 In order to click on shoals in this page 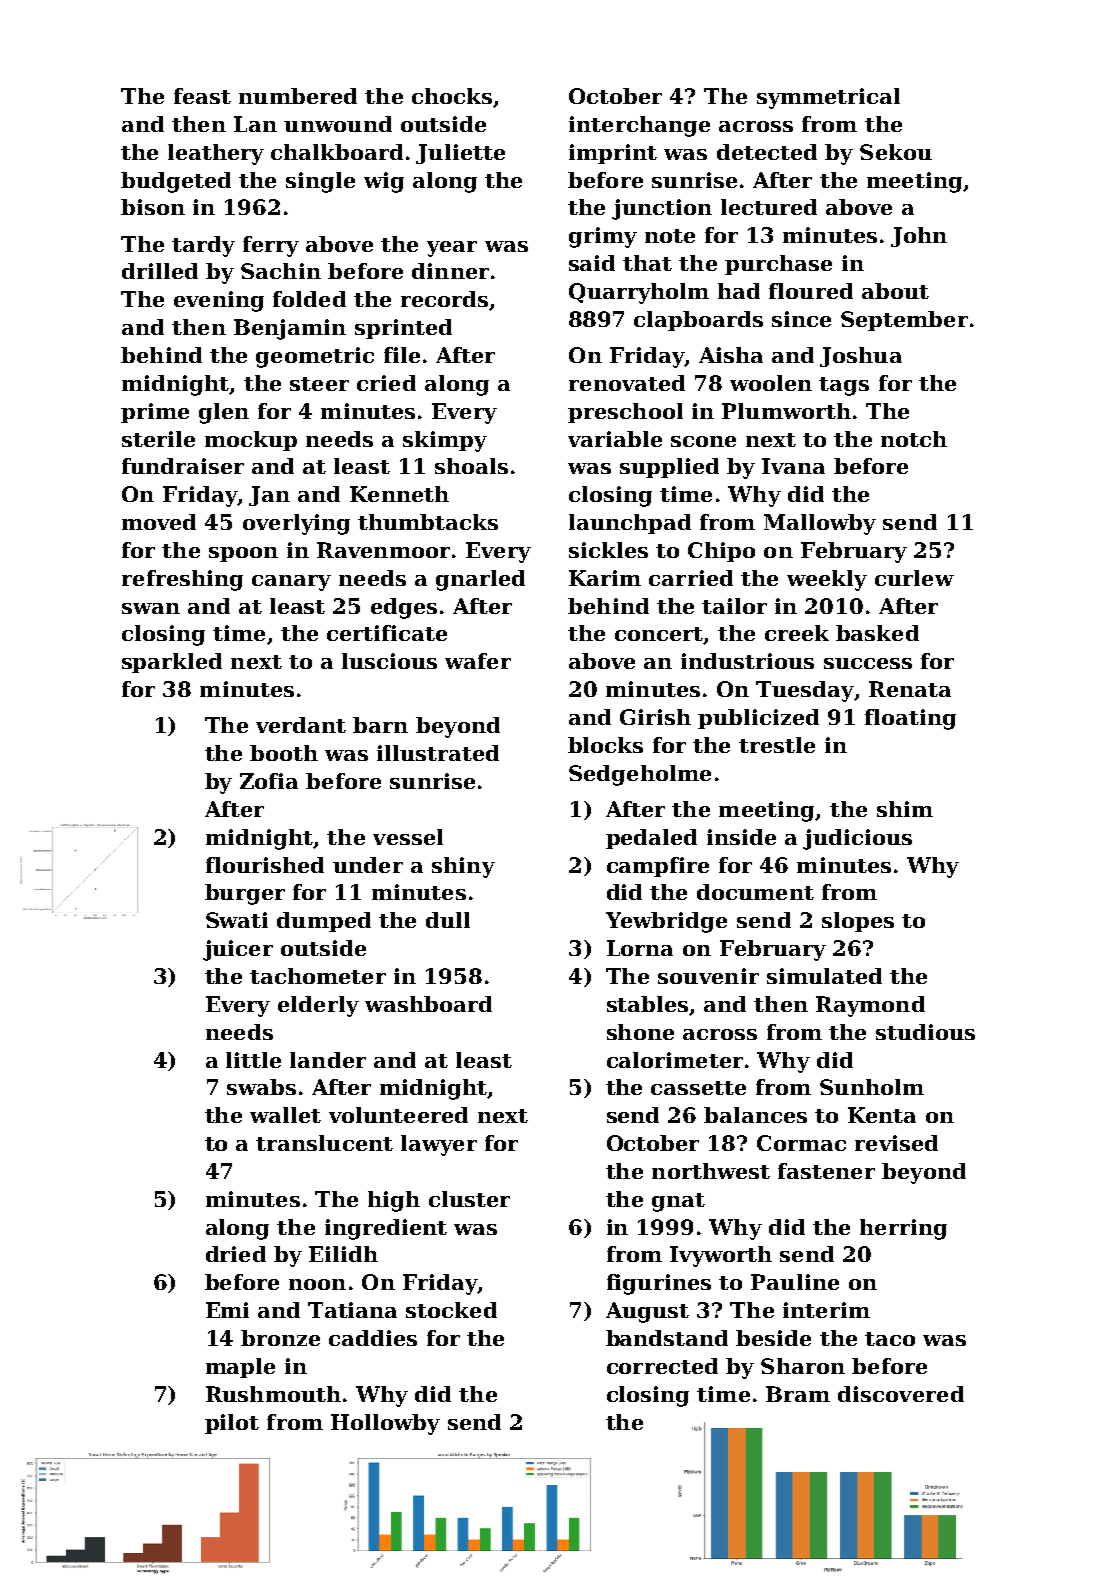, I will do `click(471, 466)`.
